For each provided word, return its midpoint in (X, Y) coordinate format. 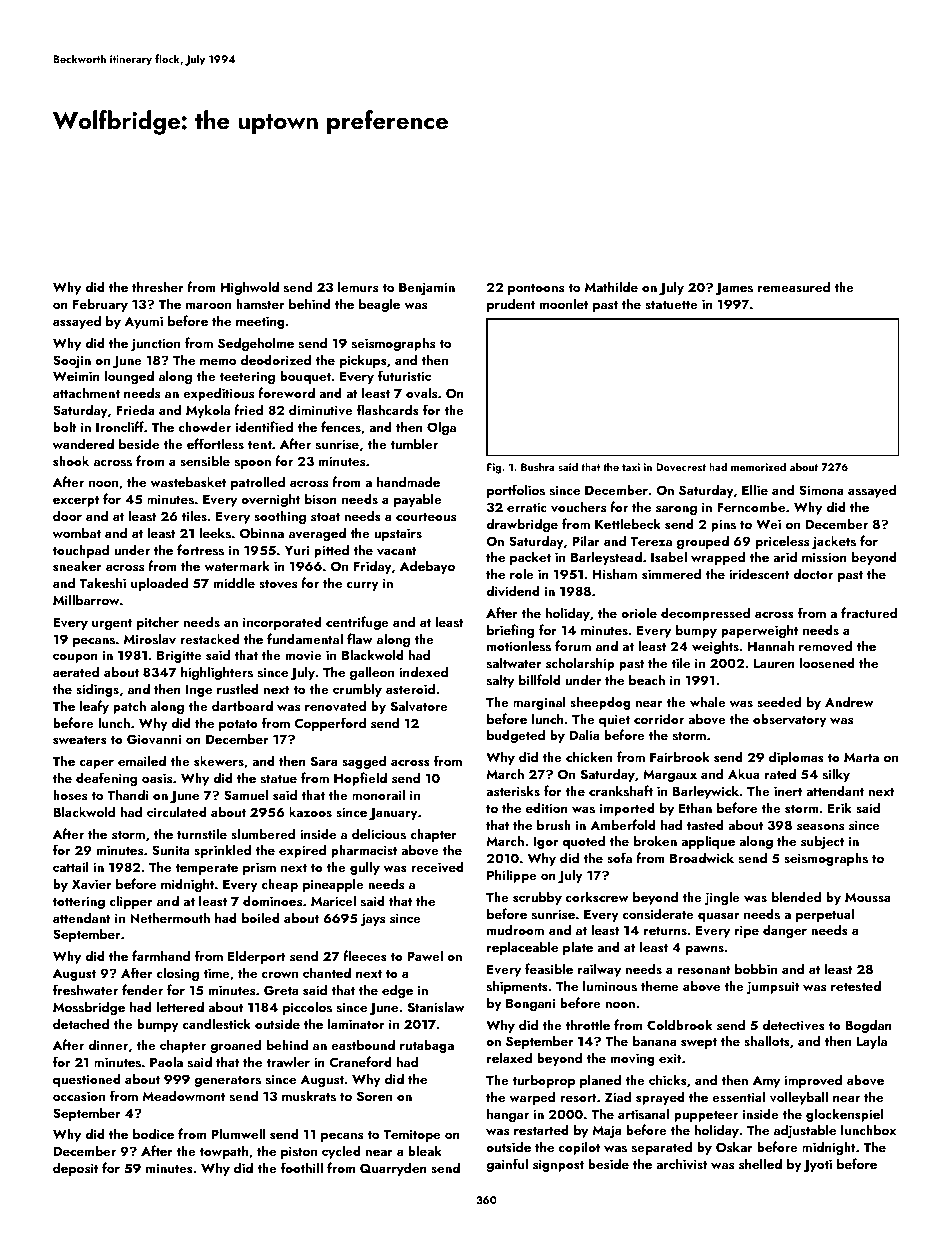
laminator (356, 1023)
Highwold (250, 288)
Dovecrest (681, 467)
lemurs (358, 286)
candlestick (217, 1023)
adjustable (805, 1131)
